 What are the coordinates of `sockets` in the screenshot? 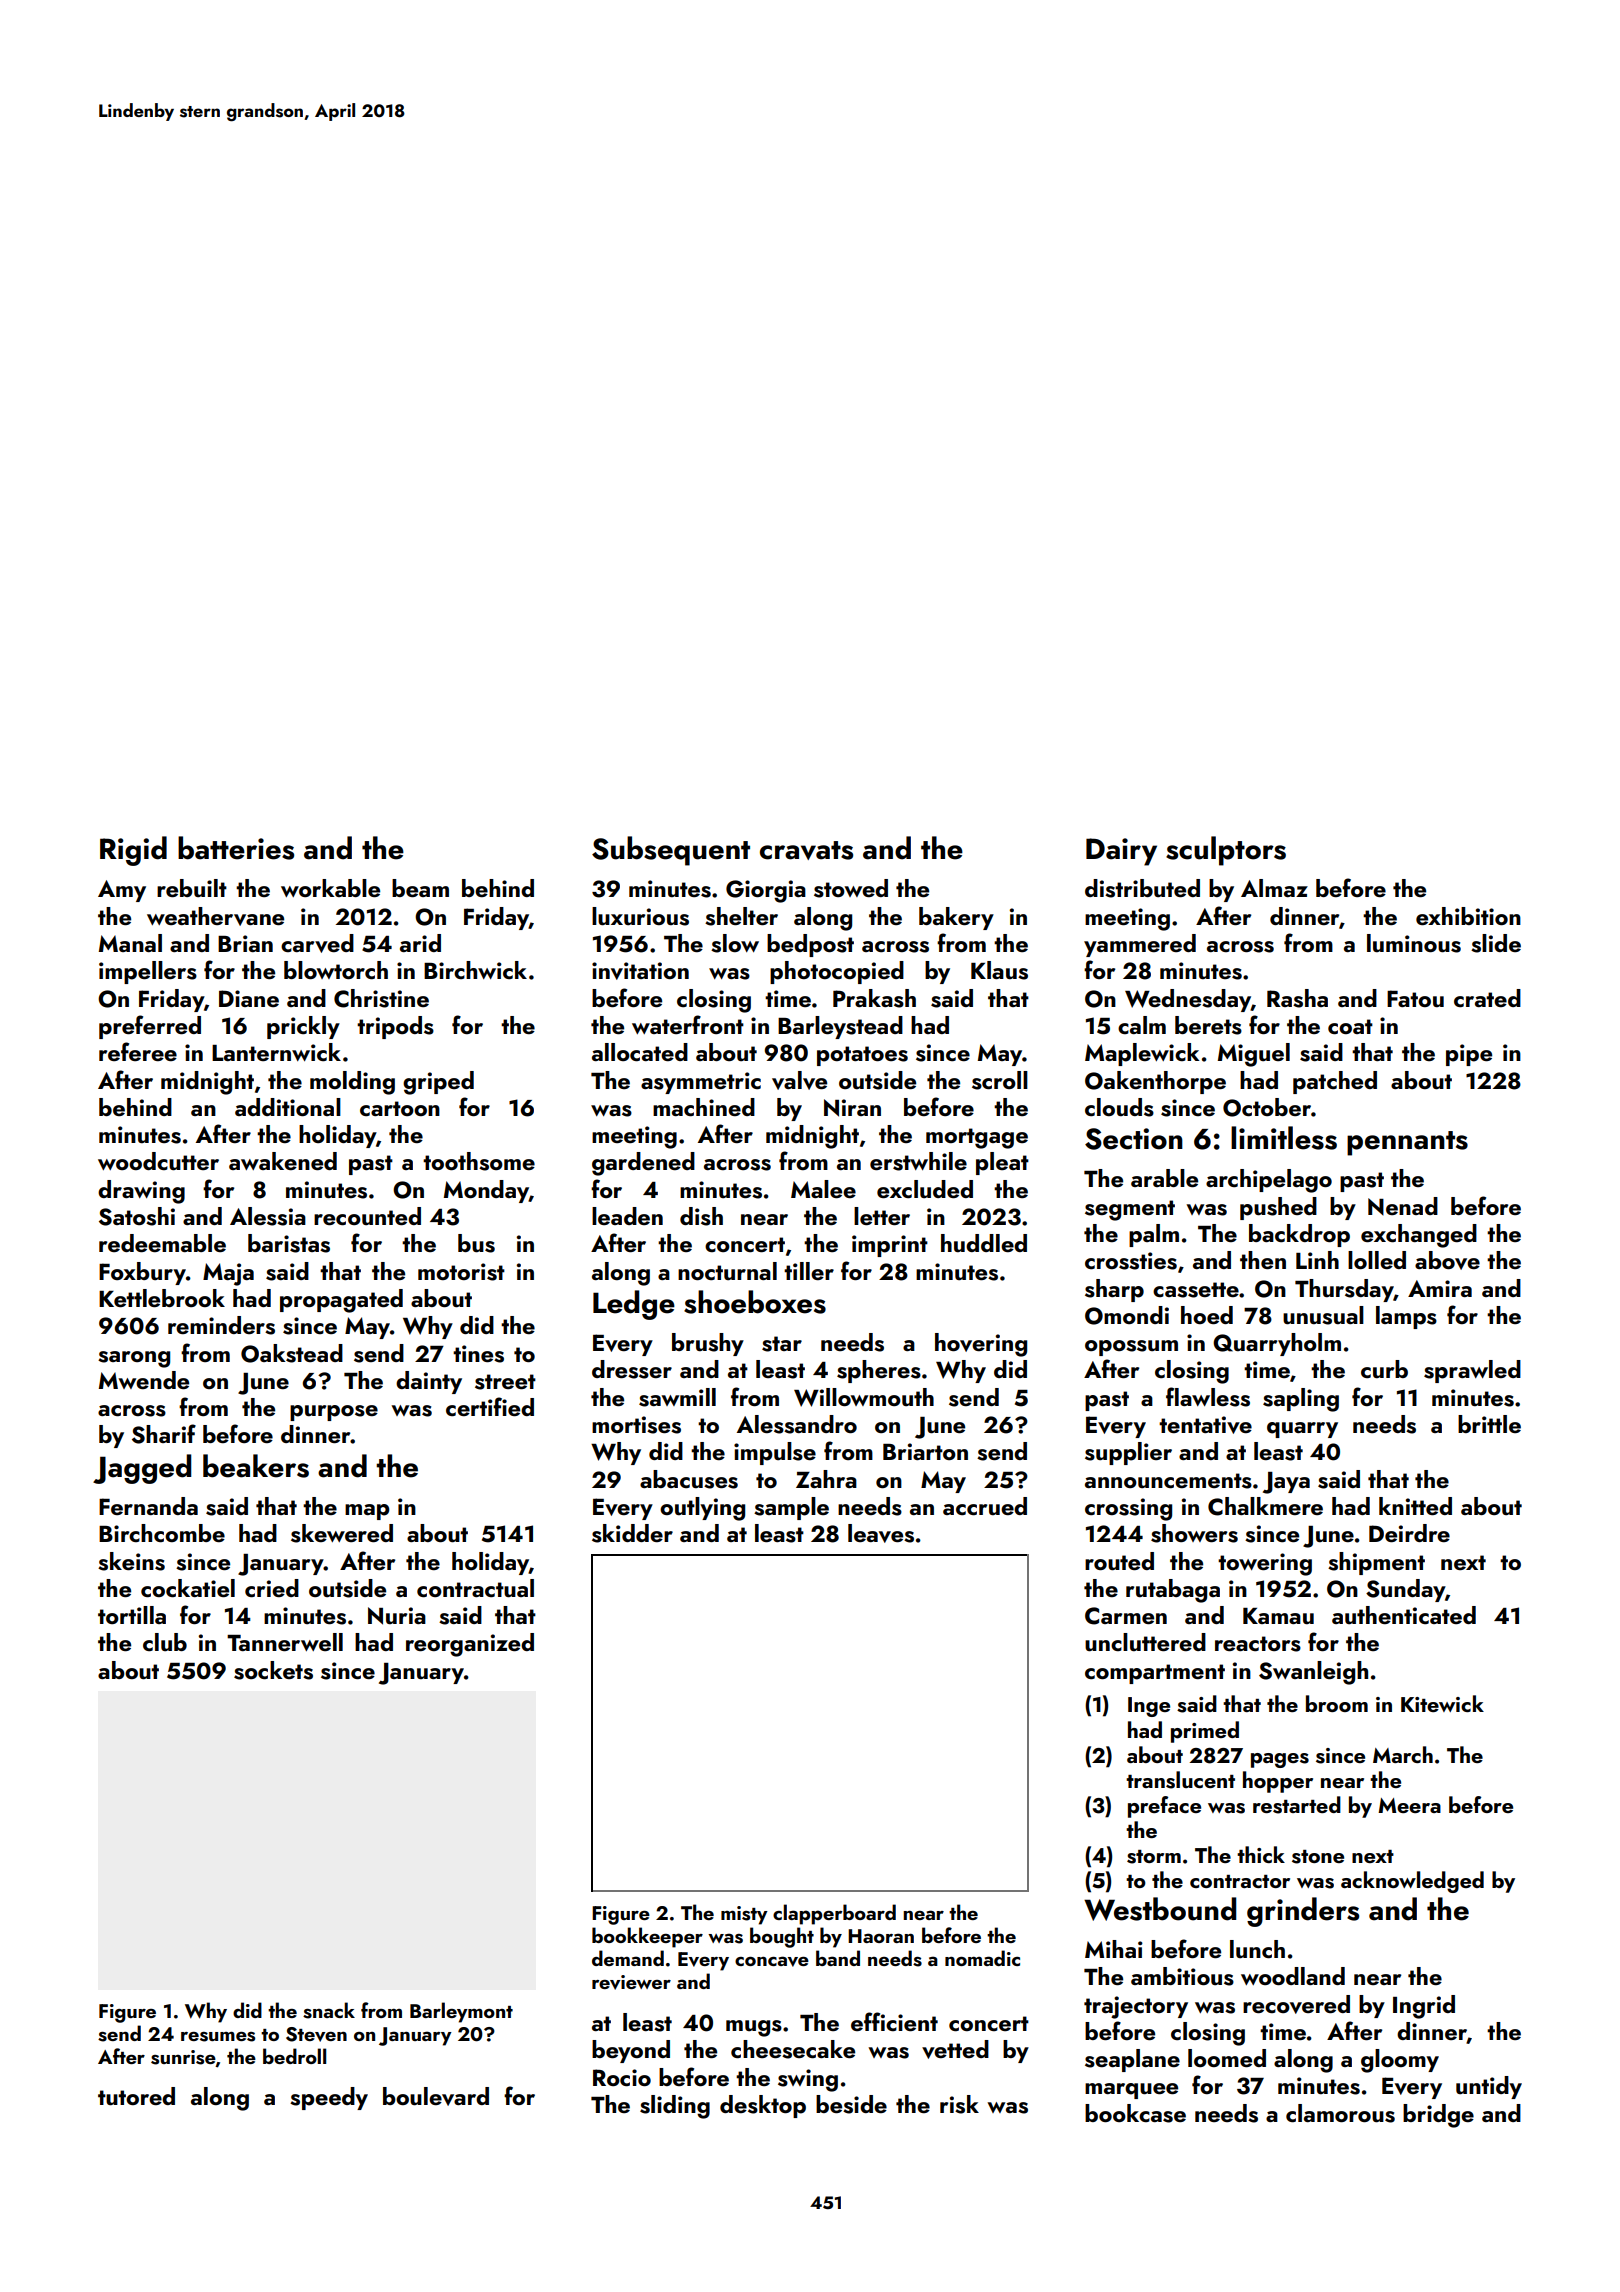 It's located at (273, 1670).
